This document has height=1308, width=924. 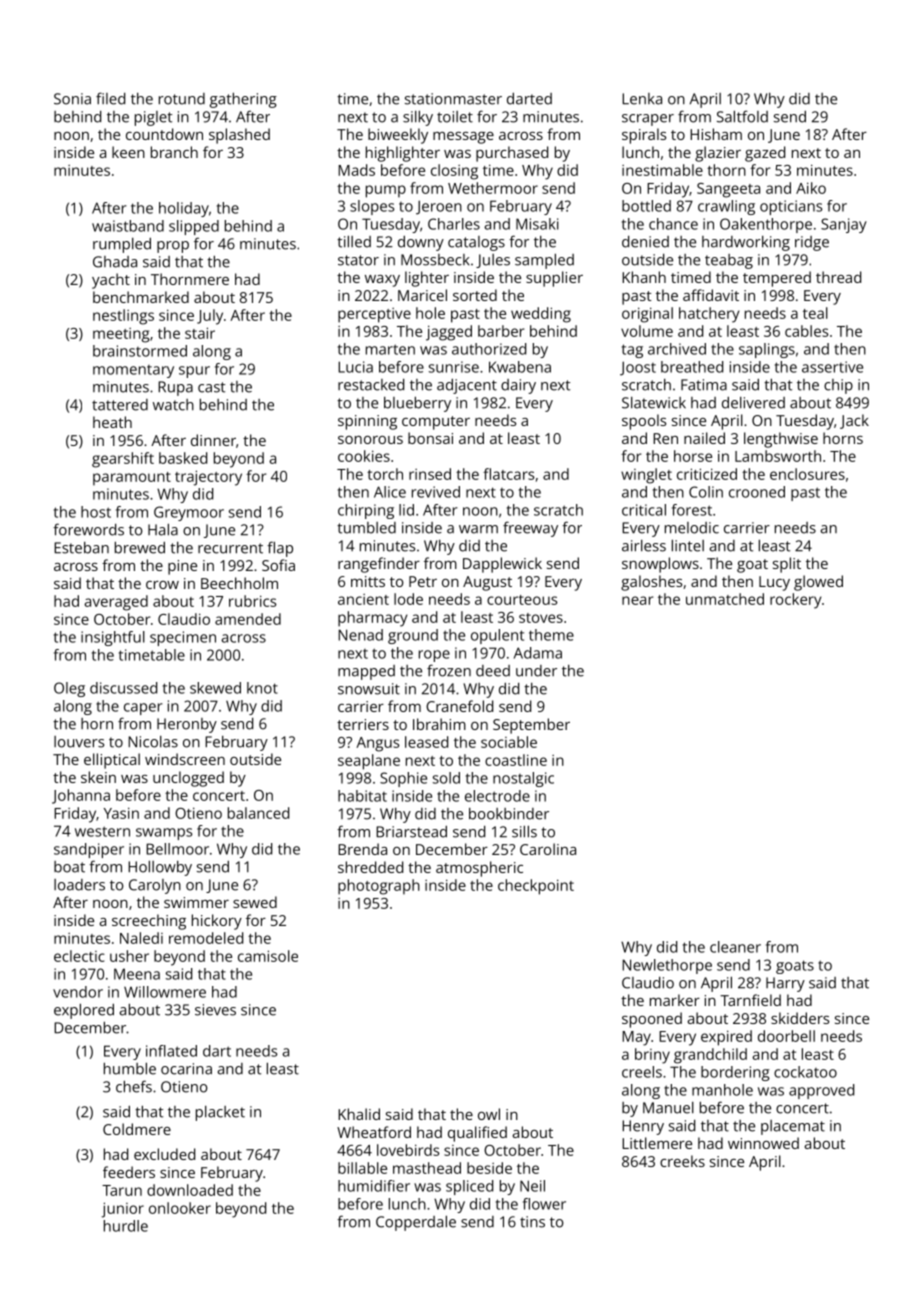 I want to click on hurdle, so click(x=126, y=1226).
